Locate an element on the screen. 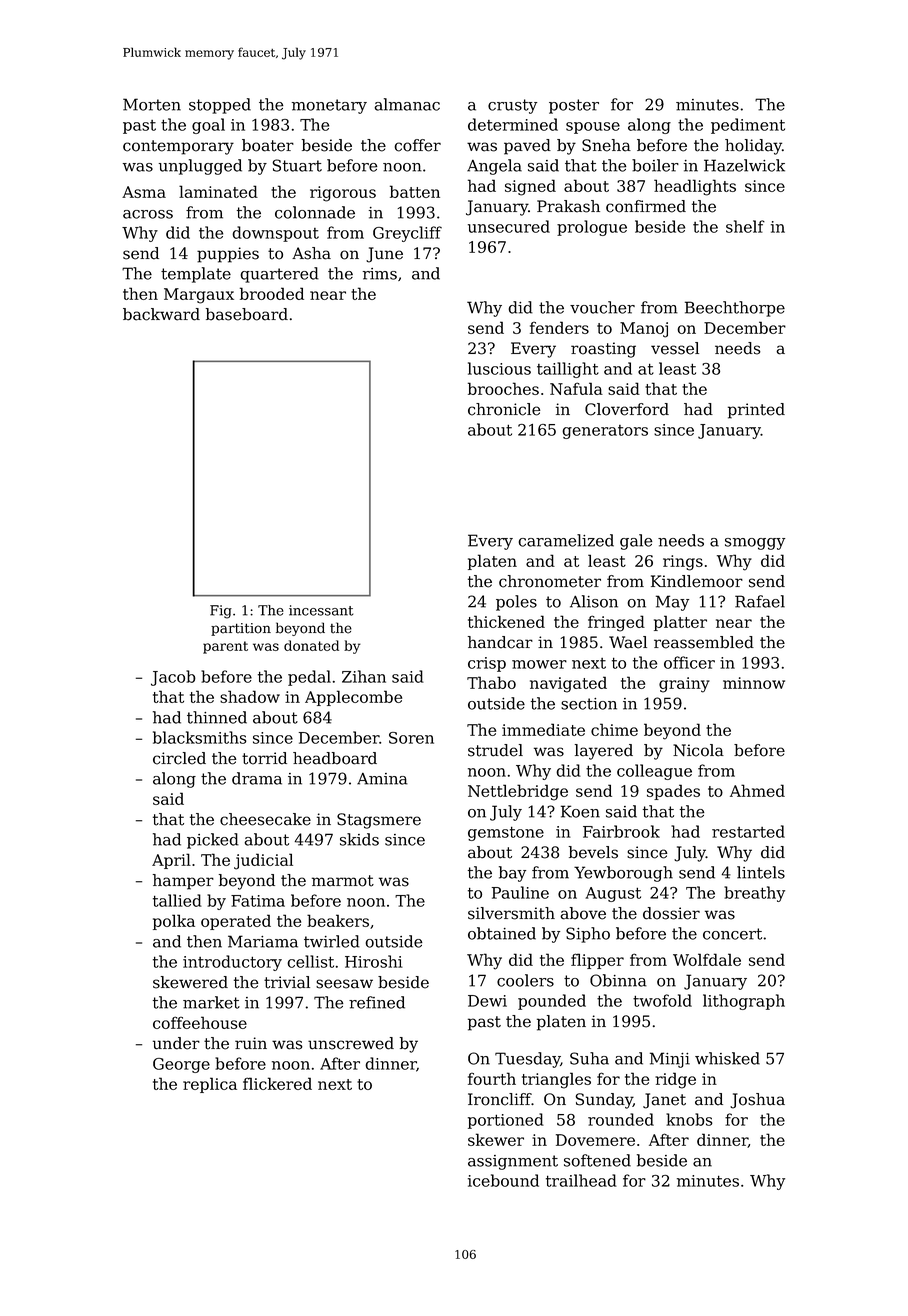 Image resolution: width=908 pixels, height=1316 pixels. replica is located at coordinates (210, 1085).
